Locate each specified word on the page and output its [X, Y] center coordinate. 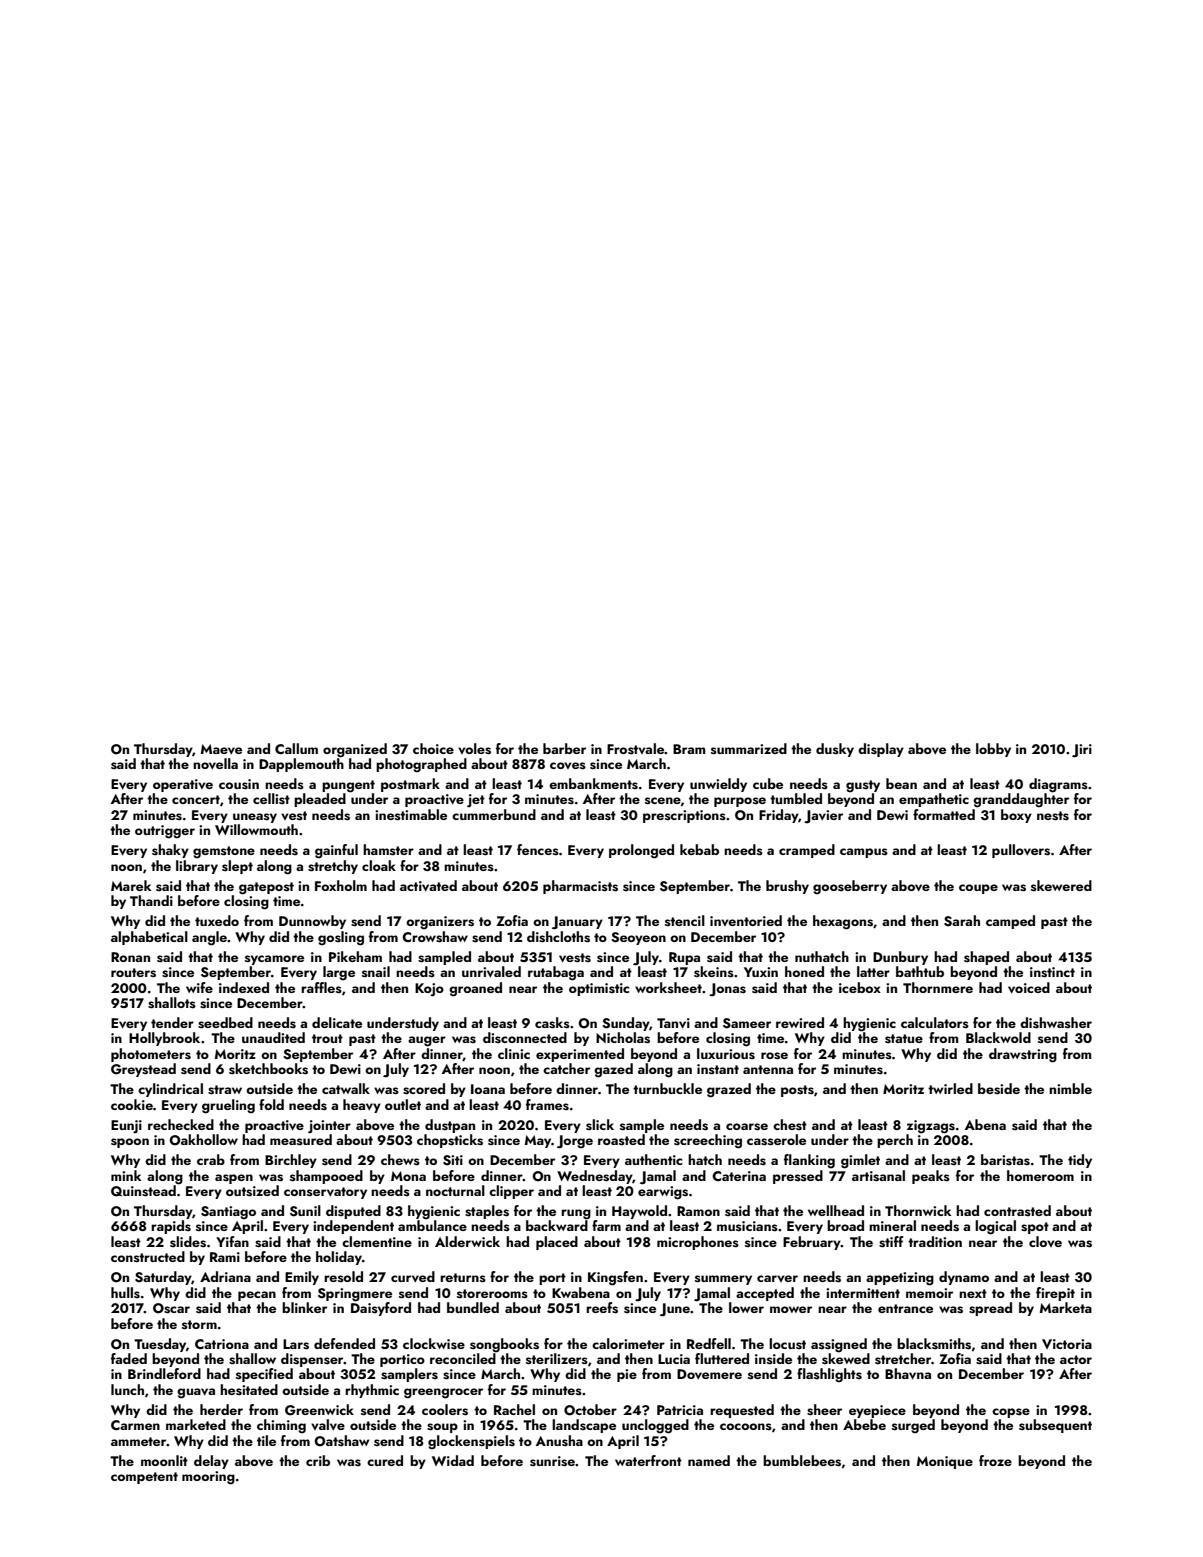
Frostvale [636, 749]
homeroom [1040, 1175]
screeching [708, 1141]
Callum [296, 748]
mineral [892, 1225]
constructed [148, 1256]
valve [328, 1425]
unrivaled [491, 972]
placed [557, 1243]
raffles [321, 987]
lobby [993, 750]
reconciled [463, 1358]
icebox [860, 987]
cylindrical [170, 1090]
